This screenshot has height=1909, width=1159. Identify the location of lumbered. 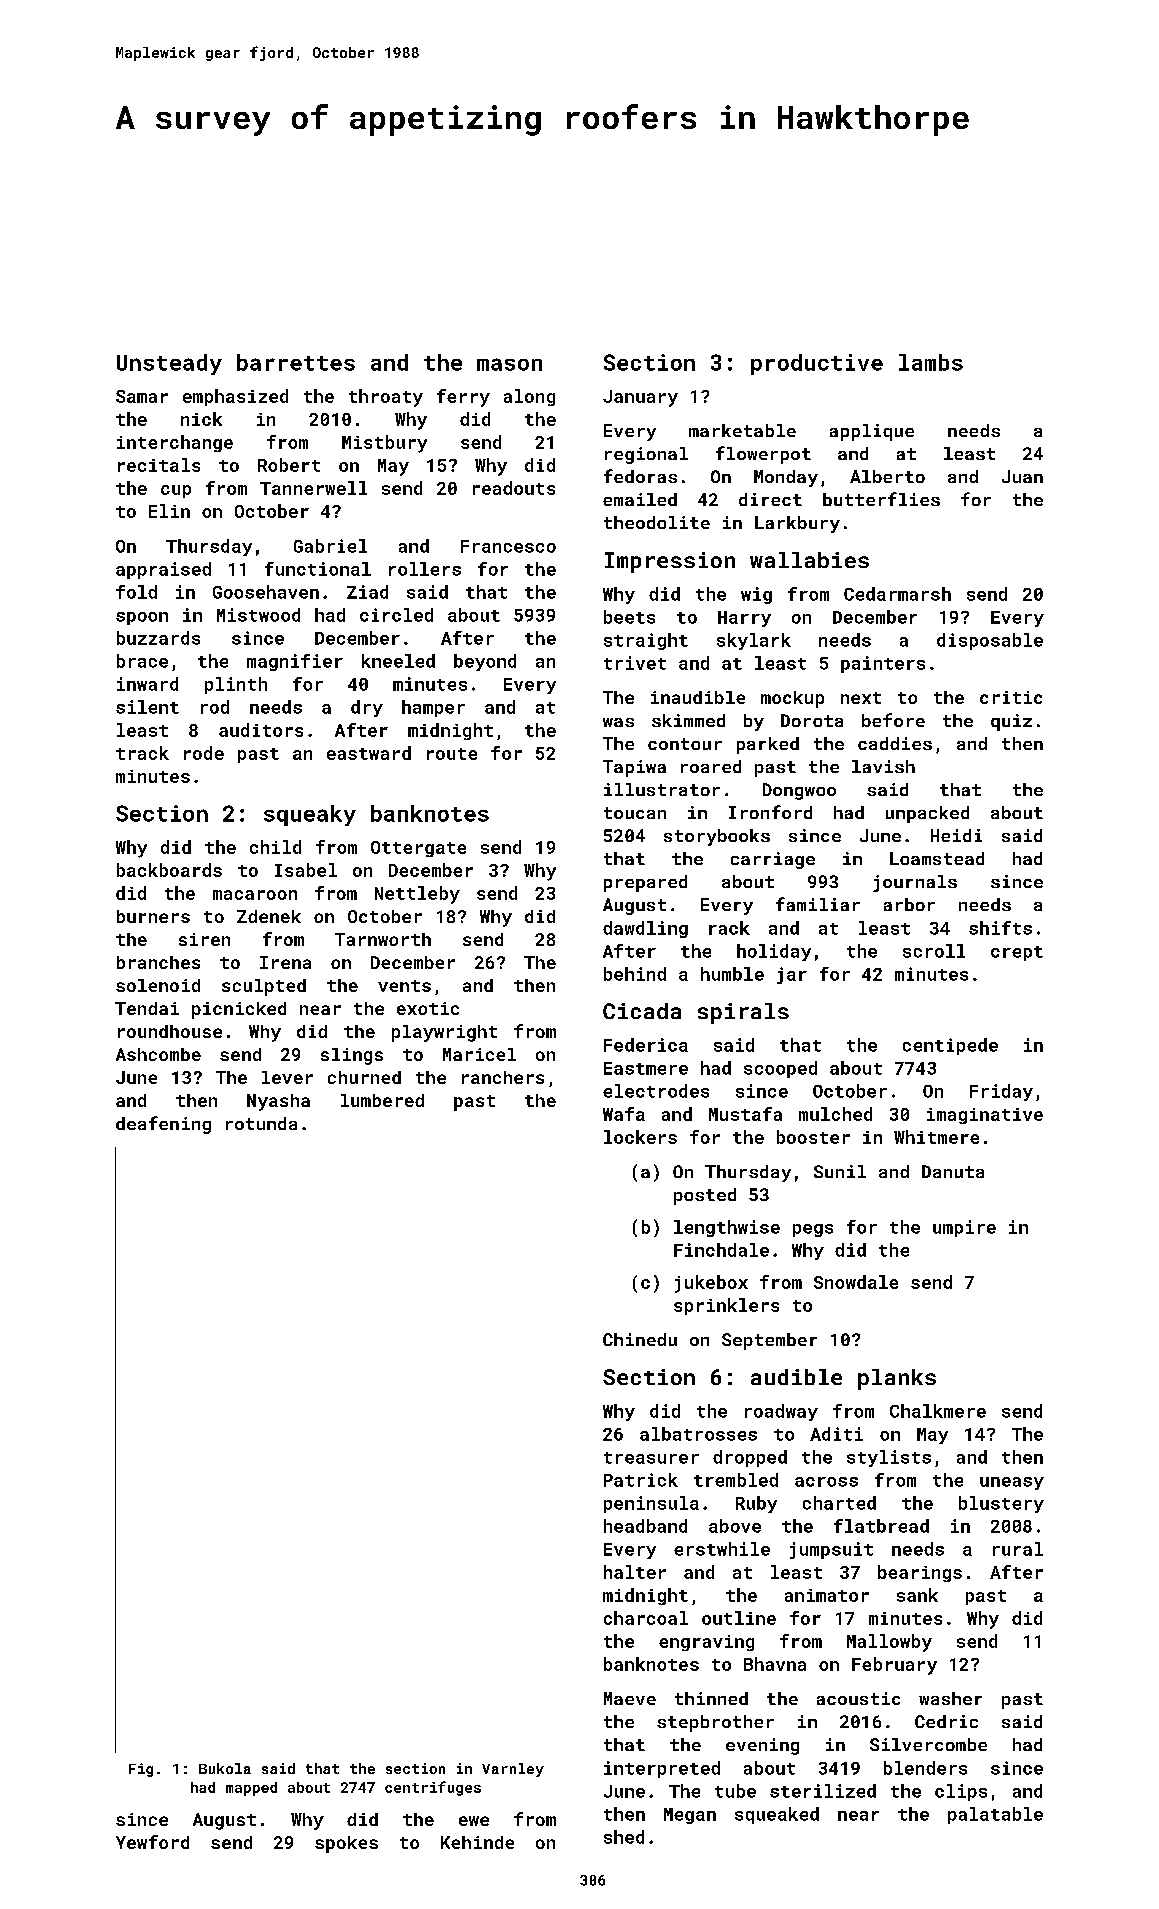
(382, 1100).
